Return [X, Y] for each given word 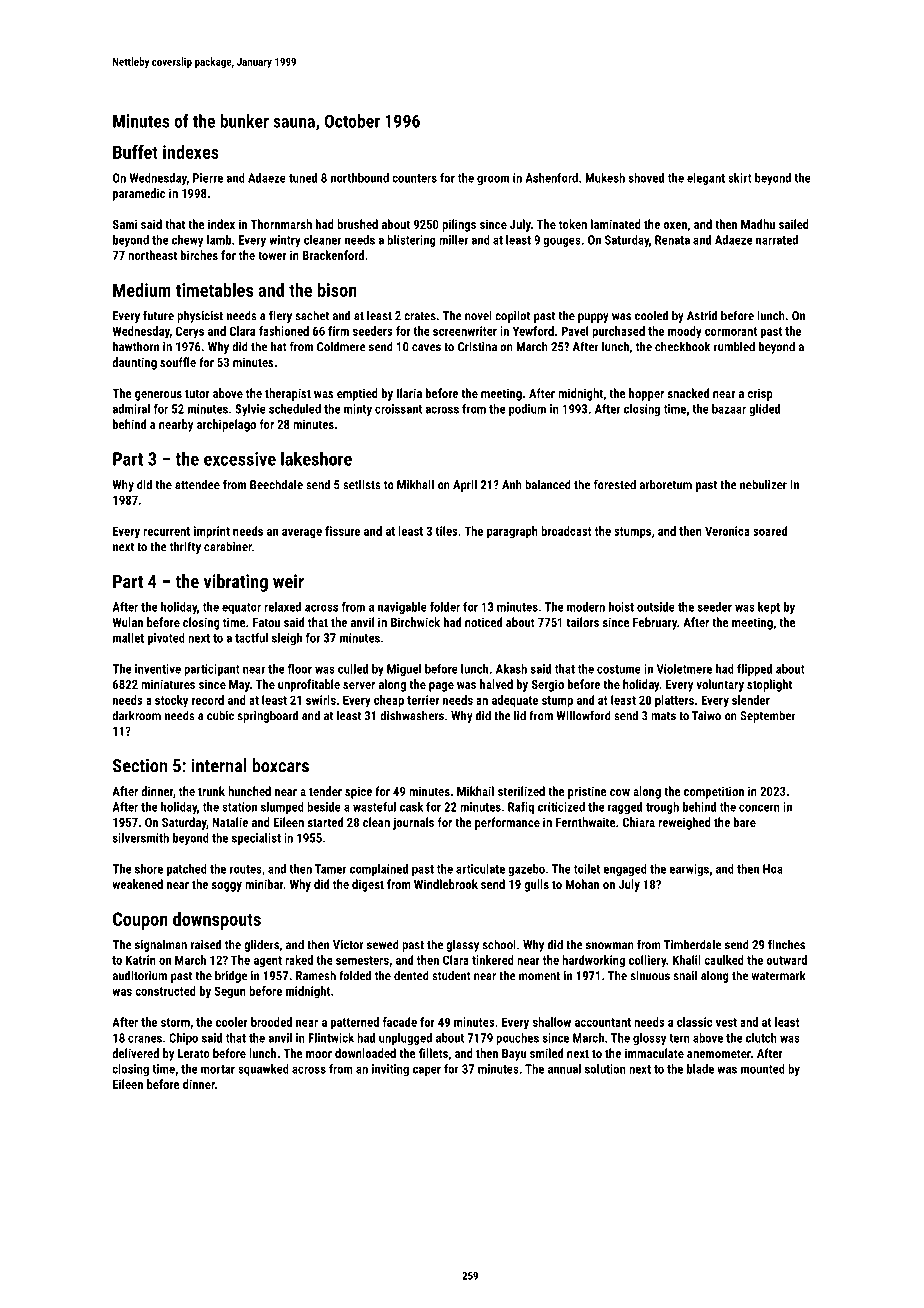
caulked [724, 960]
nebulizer [763, 484]
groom [493, 180]
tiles [446, 531]
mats [663, 716]
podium [527, 410]
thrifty [185, 547]
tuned [303, 178]
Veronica [727, 531]
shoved [646, 178]
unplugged [405, 1039]
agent [268, 962]
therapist [288, 394]
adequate [515, 701]
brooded [271, 1022]
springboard [267, 716]
